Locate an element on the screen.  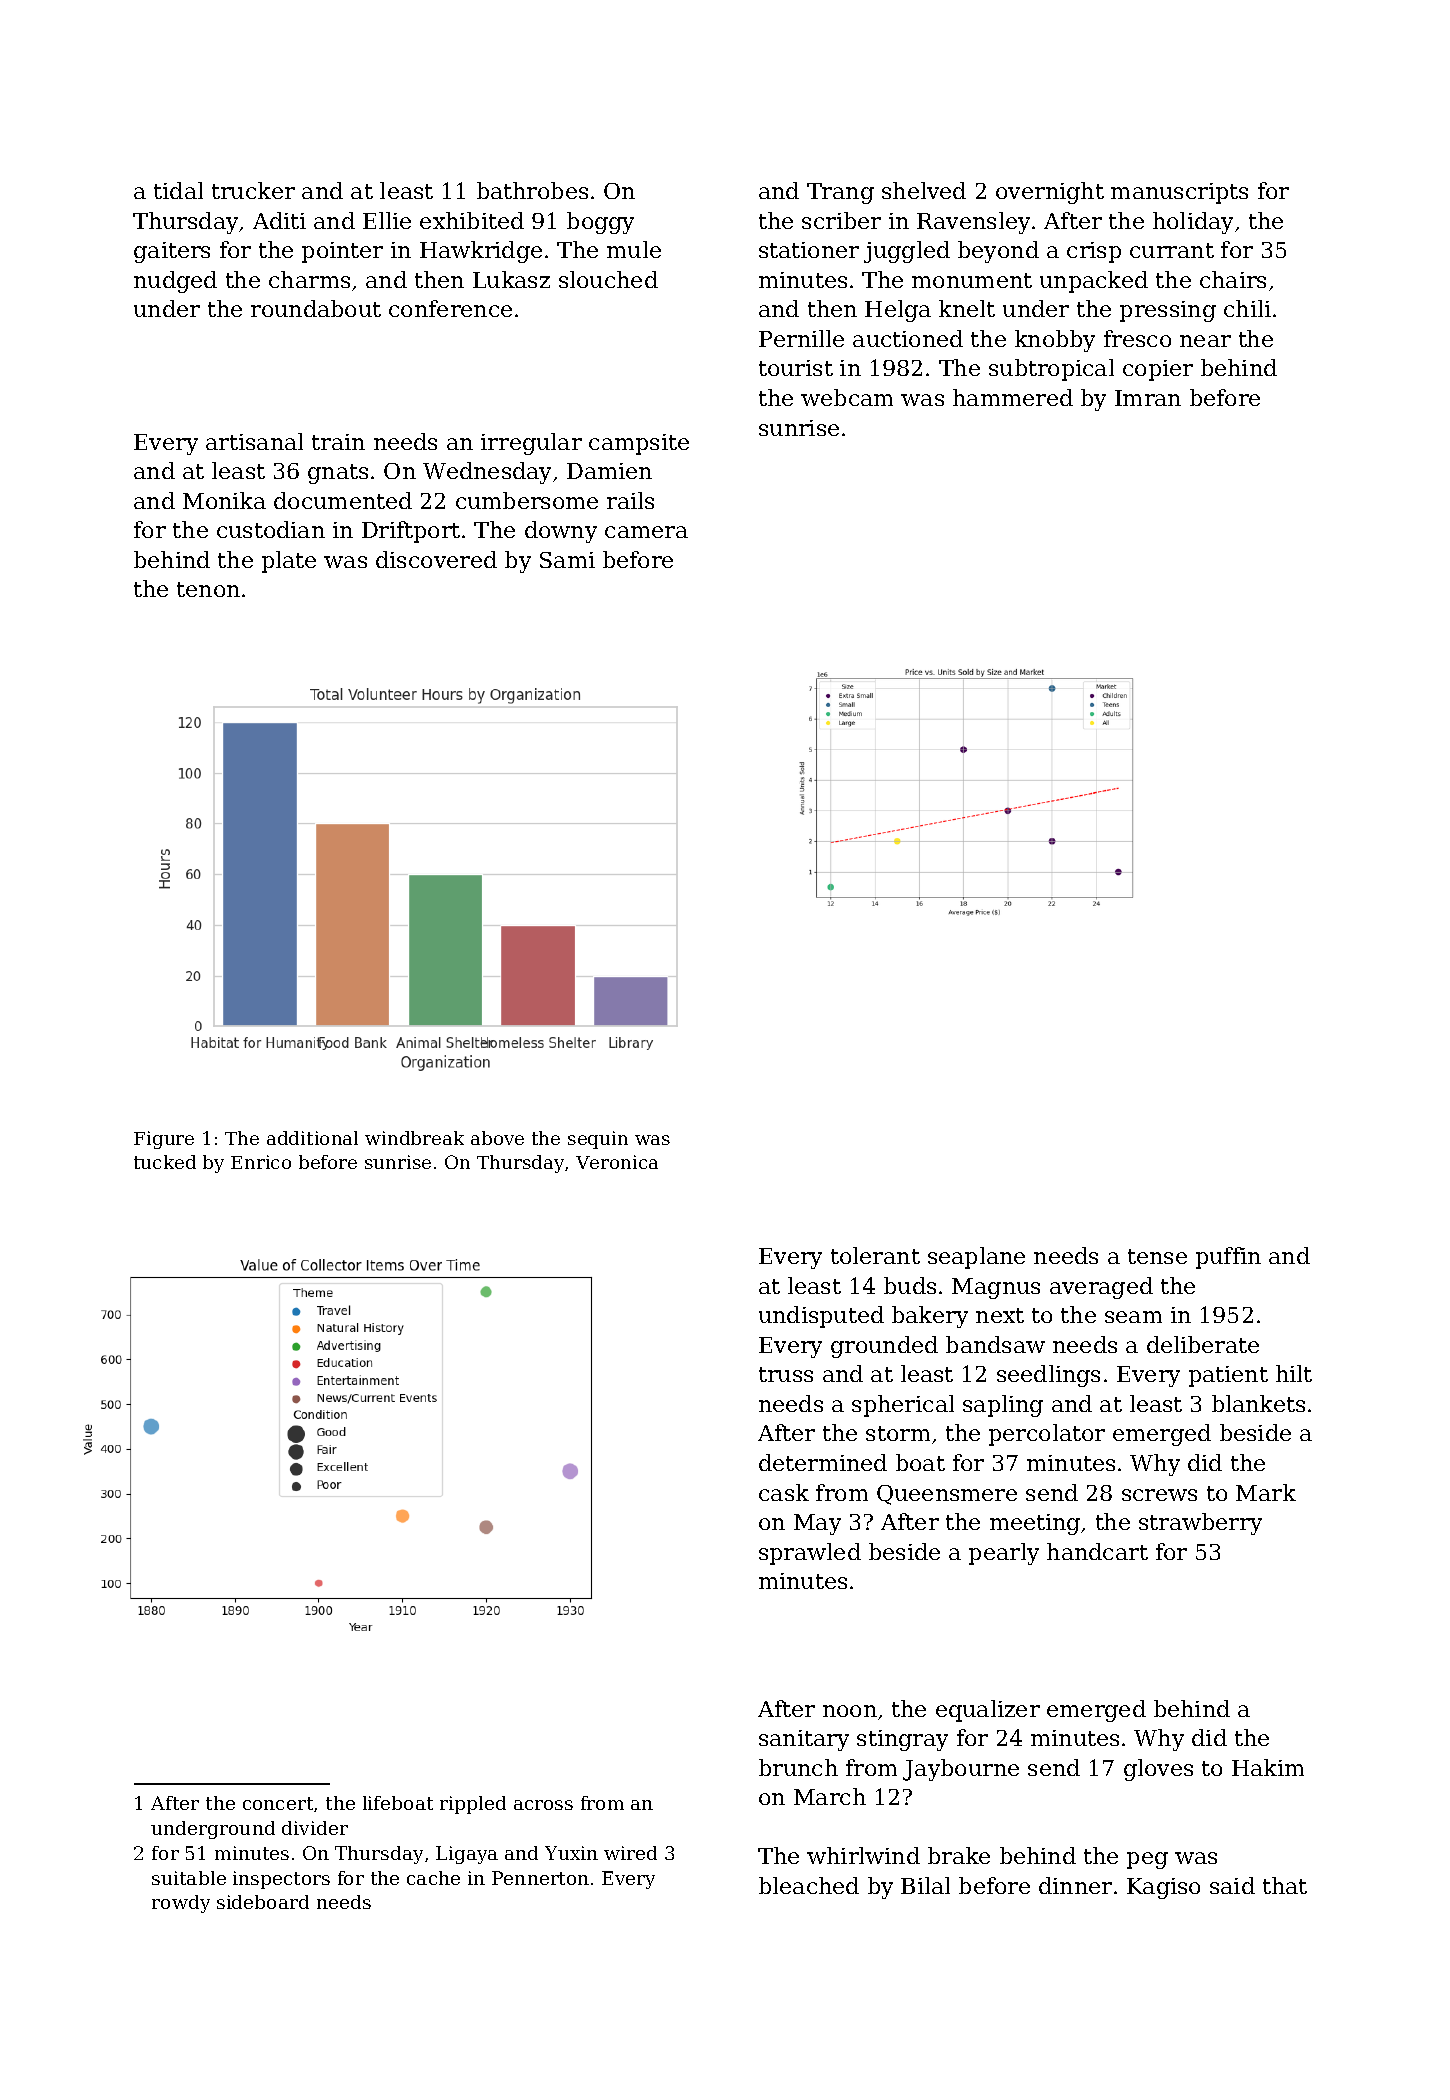
chili is located at coordinates (1247, 308).
